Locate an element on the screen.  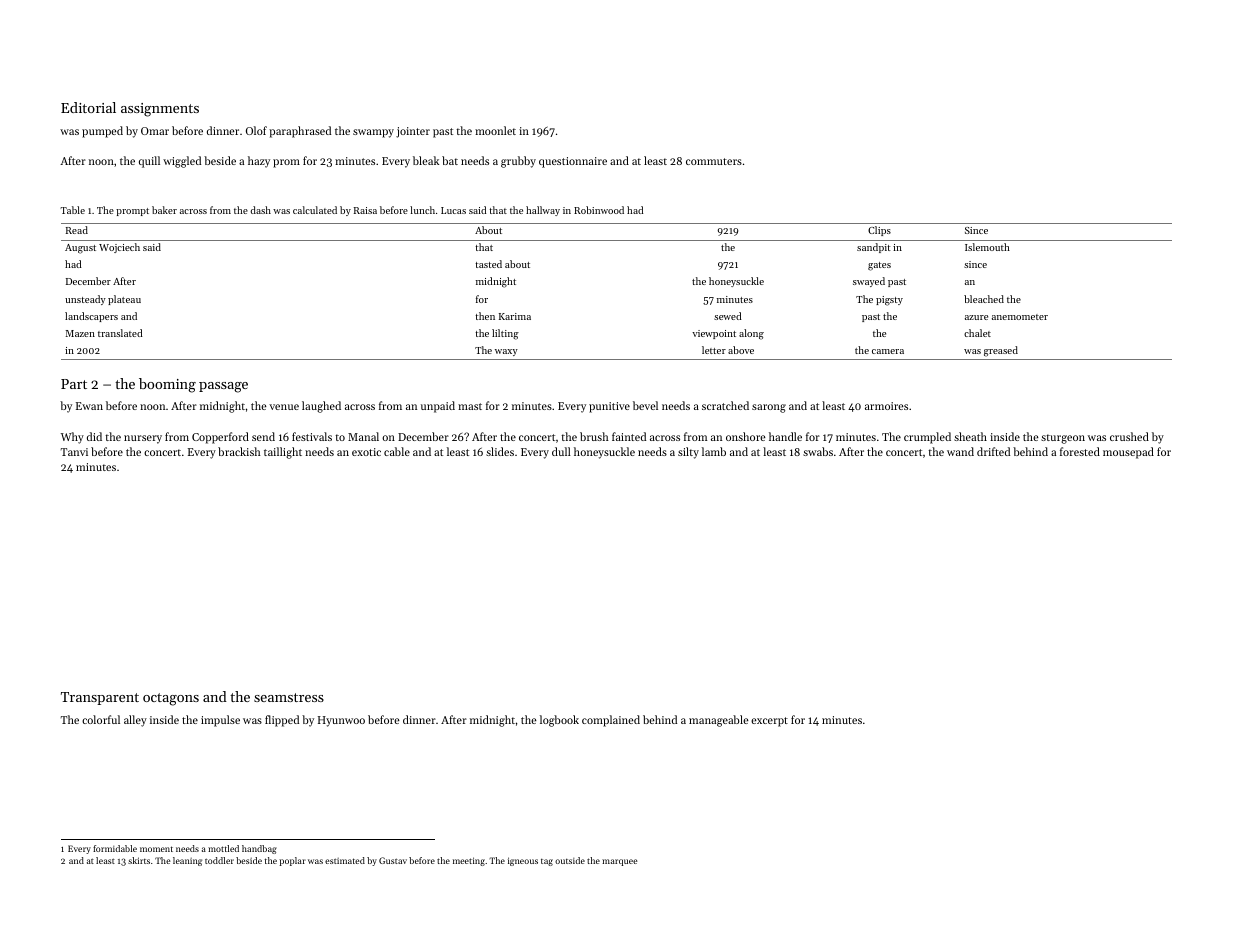
logbook is located at coordinates (559, 721).
